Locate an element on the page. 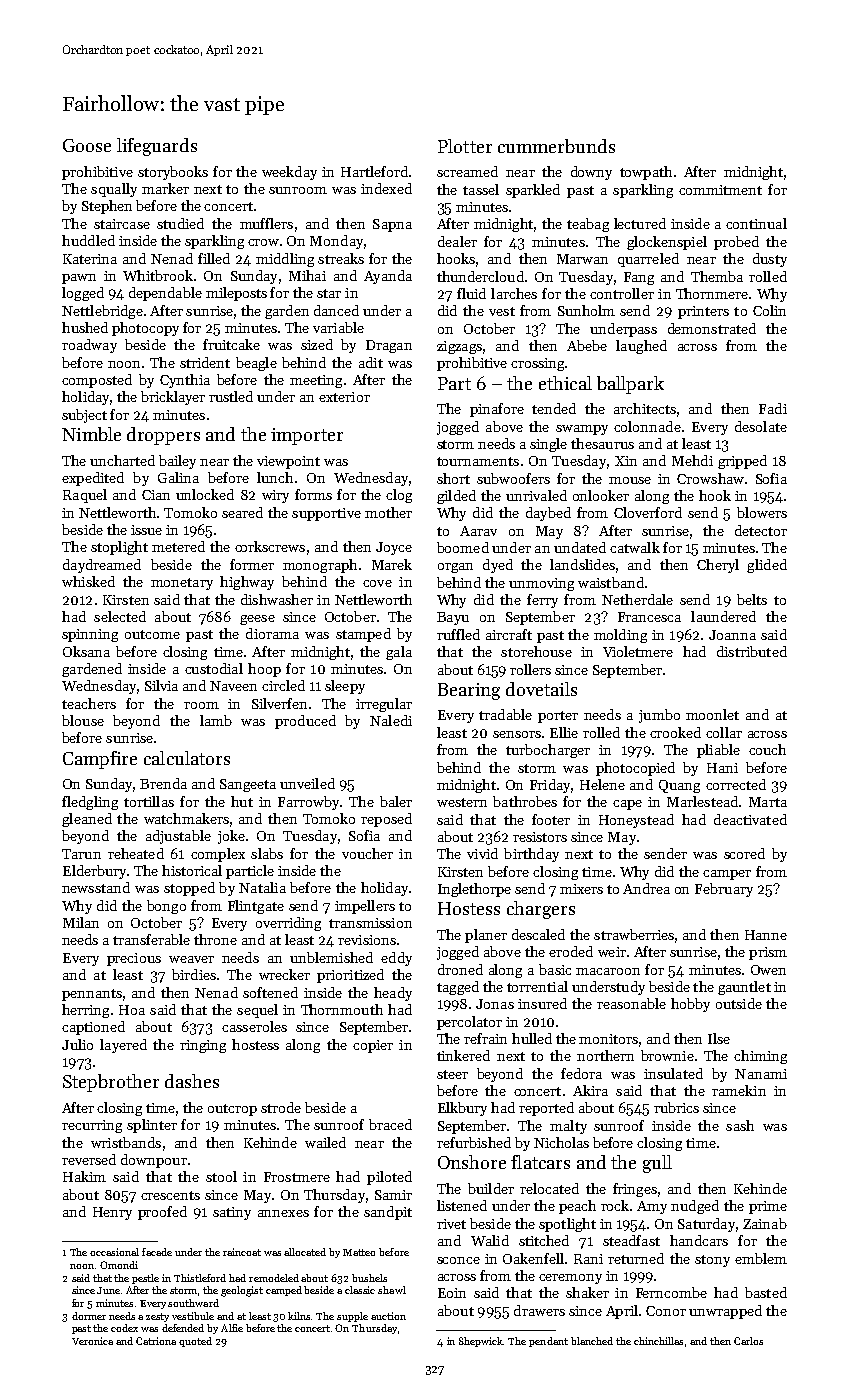 The width and height of the image is (849, 1400). reported is located at coordinates (546, 1109).
